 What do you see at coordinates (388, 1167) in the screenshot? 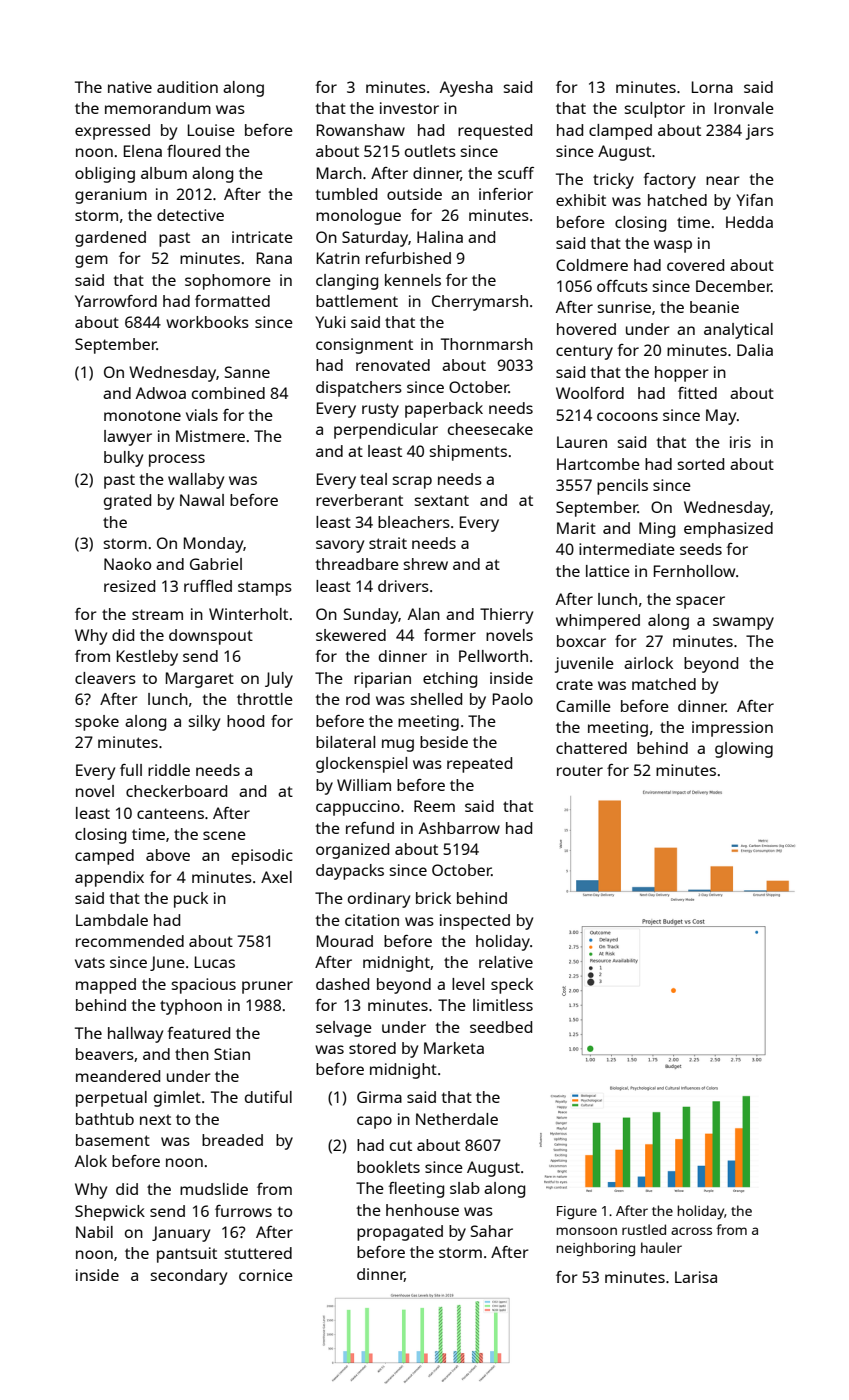
I see `booklets` at bounding box center [388, 1167].
